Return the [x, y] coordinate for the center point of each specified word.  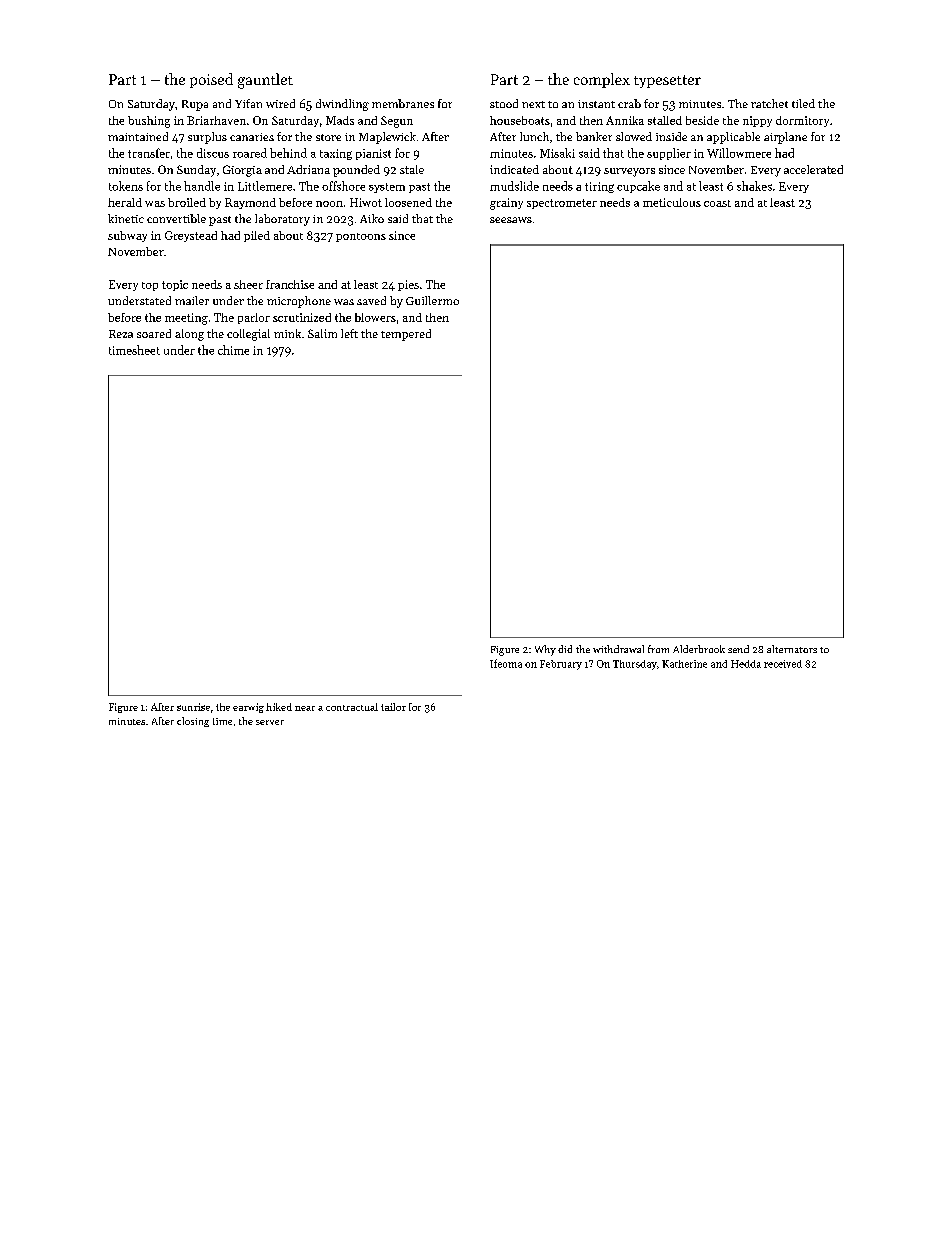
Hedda [746, 664]
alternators [792, 649]
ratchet [769, 103]
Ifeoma [506, 663]
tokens [126, 186]
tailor [393, 707]
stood [504, 103]
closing [193, 722]
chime [233, 350]
